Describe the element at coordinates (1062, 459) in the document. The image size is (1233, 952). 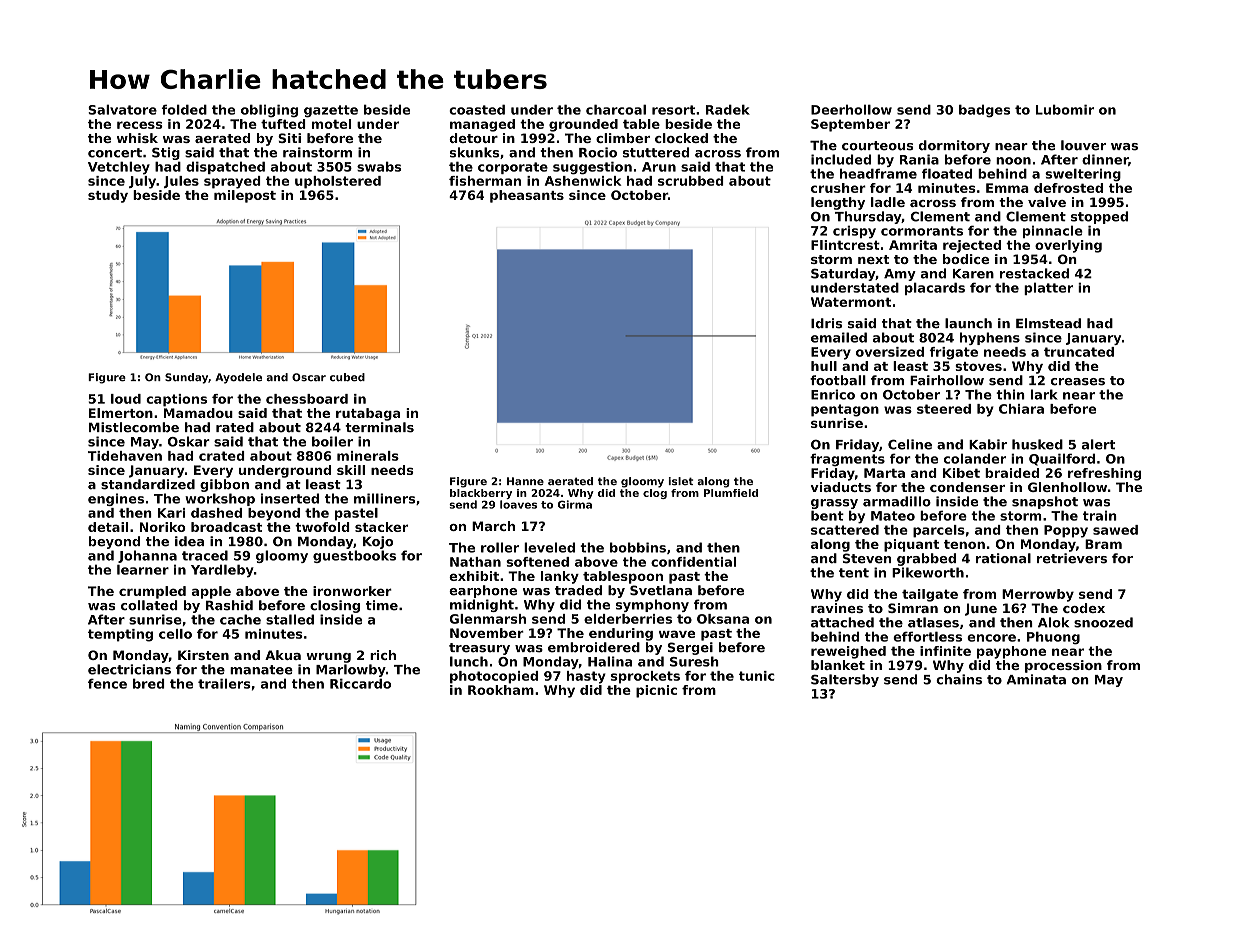
I see `Quailford` at that location.
